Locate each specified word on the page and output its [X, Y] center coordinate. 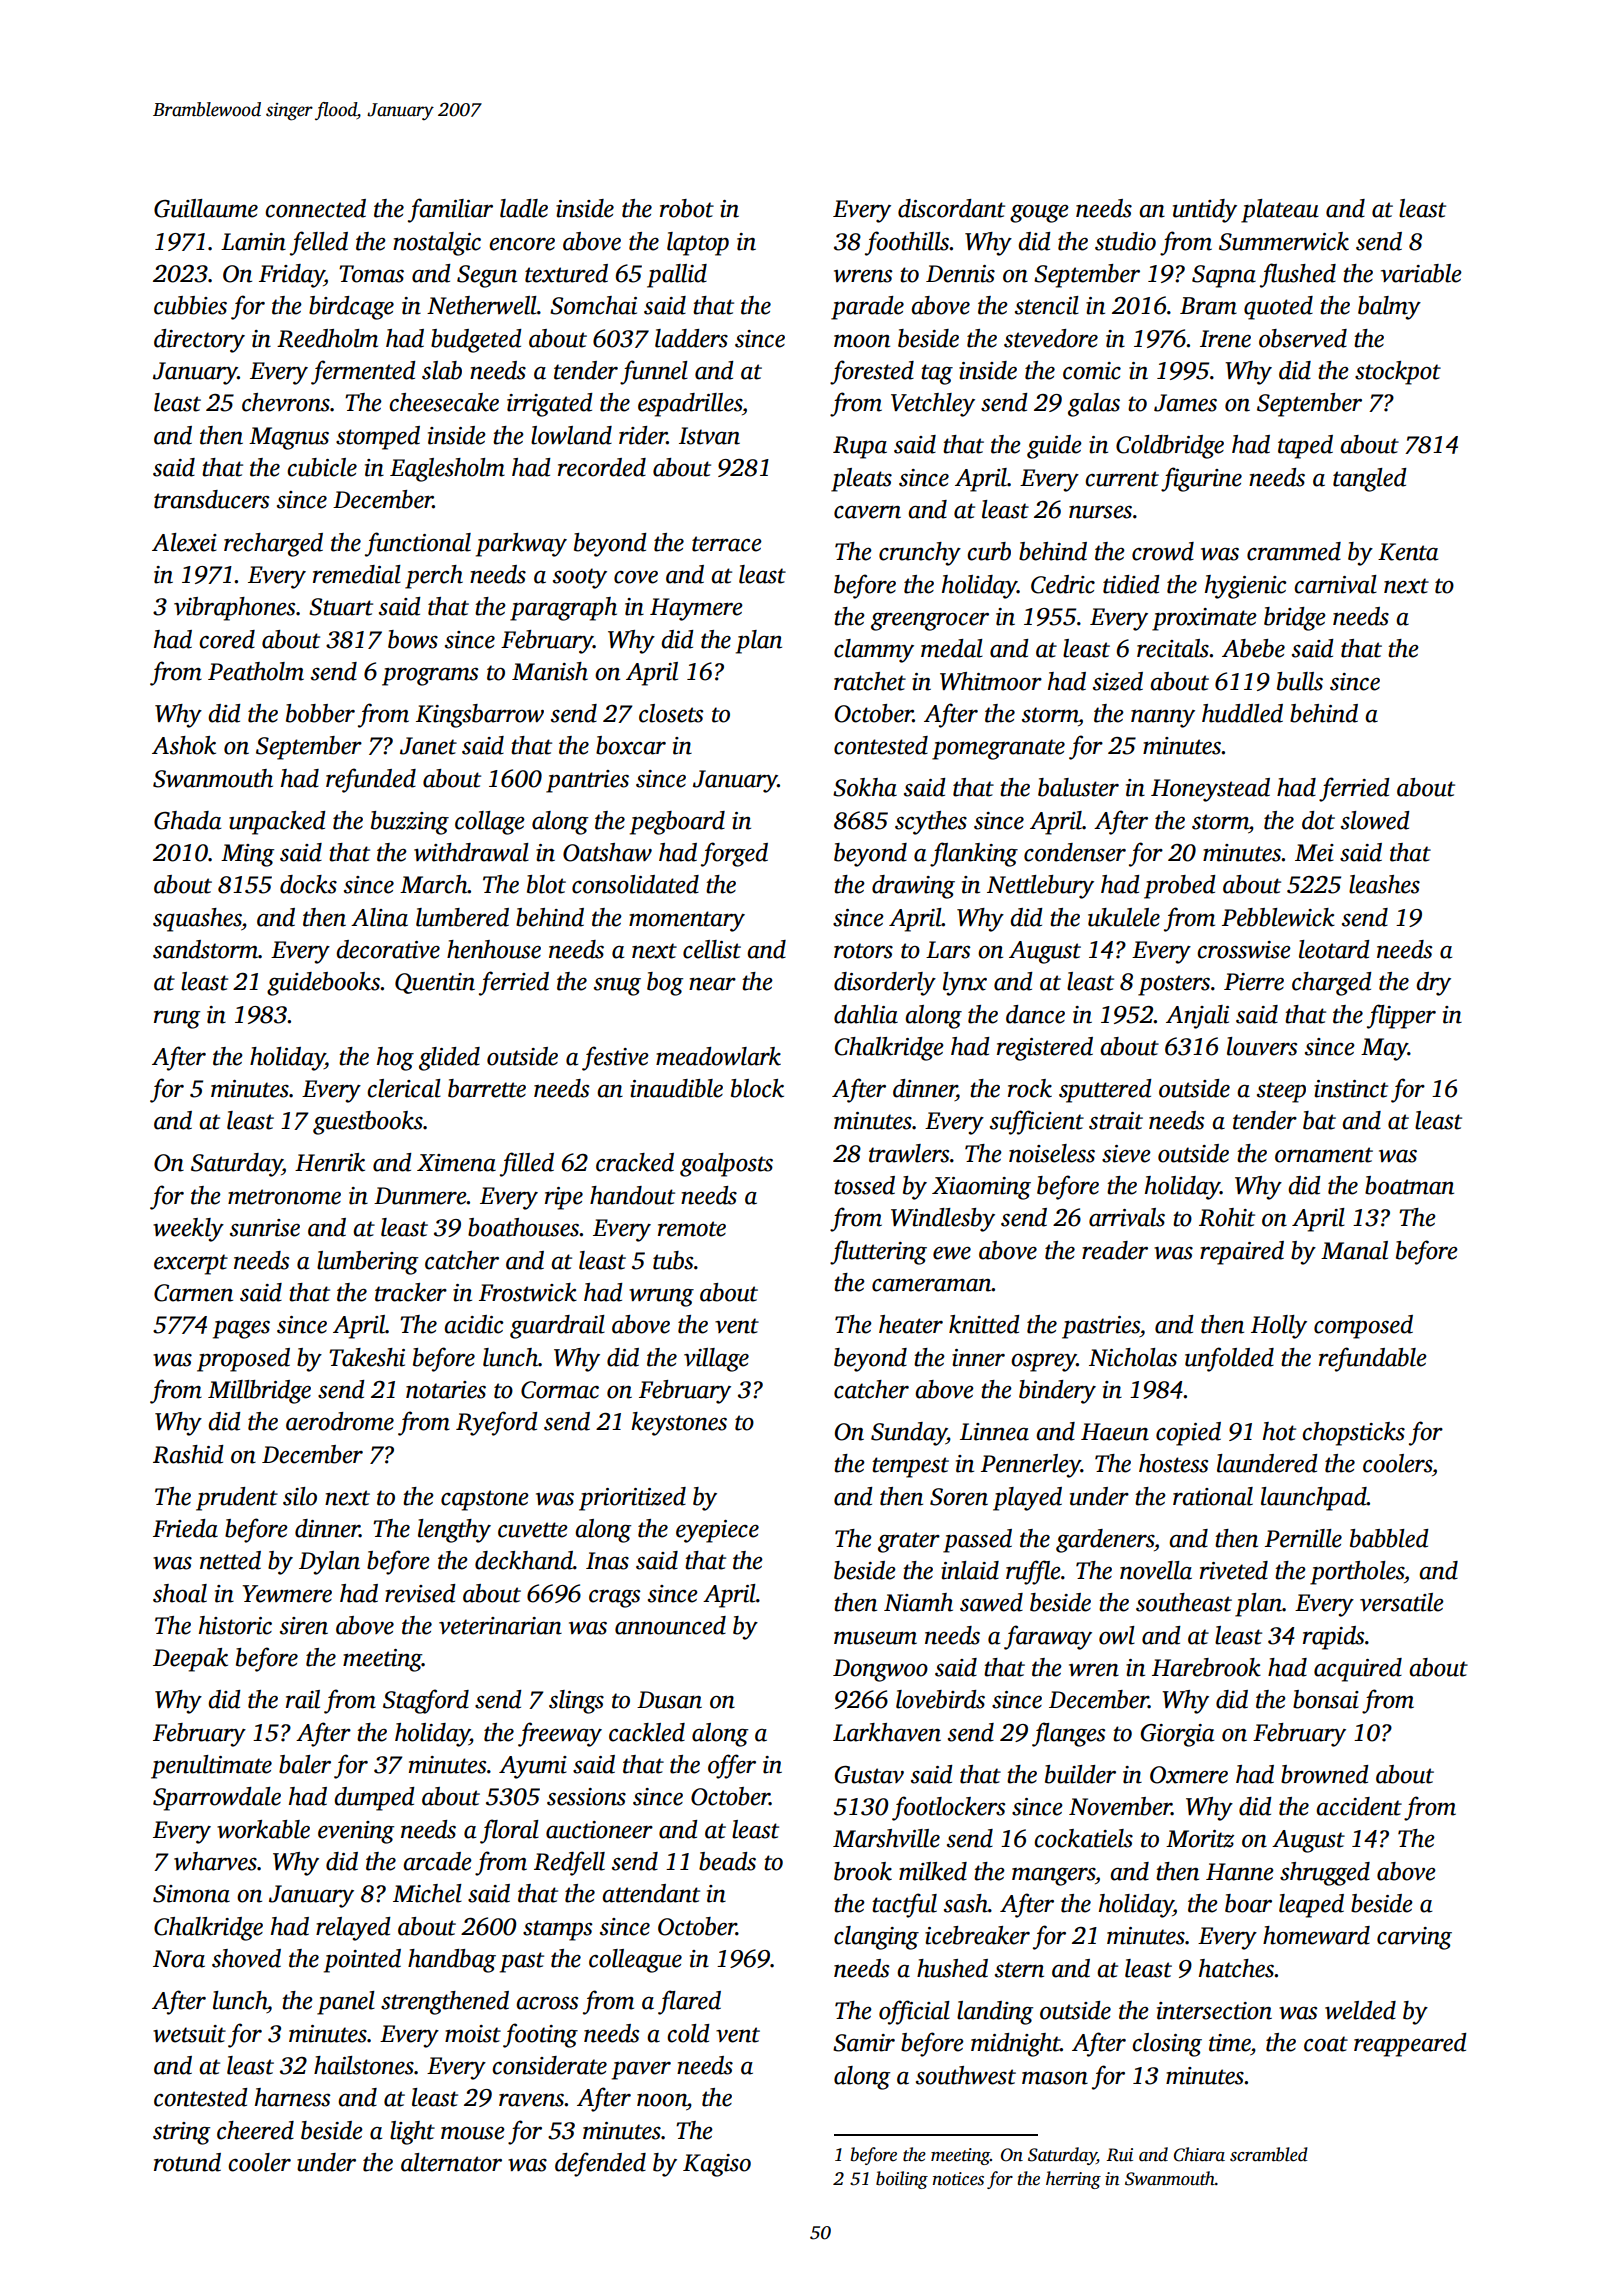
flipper [1401, 1016]
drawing [913, 887]
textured [566, 273]
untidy [1205, 211]
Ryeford [497, 1423]
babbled [1389, 1538]
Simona [191, 1894]
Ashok [184, 745]
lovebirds [940, 1699]
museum [875, 1638]
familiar [450, 210]
